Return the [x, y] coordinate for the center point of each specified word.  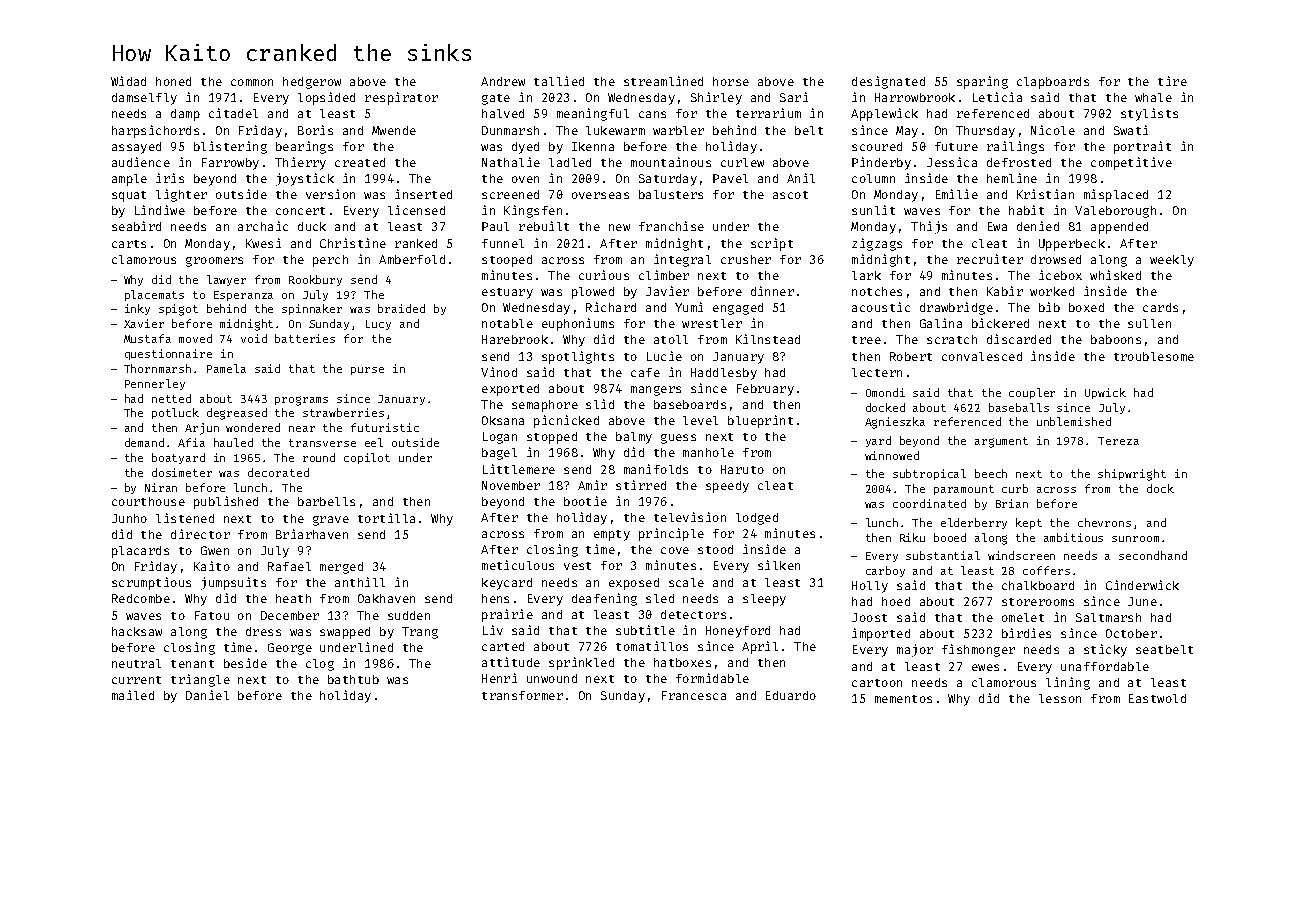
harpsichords [155, 131]
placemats [154, 295]
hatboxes [682, 662]
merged [341, 568]
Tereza [1118, 441]
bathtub [353, 679]
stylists [1149, 114]
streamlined [663, 81]
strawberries [343, 412]
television [690, 517]
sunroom [1135, 539]
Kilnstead [768, 339]
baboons [1116, 339]
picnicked [566, 421]
